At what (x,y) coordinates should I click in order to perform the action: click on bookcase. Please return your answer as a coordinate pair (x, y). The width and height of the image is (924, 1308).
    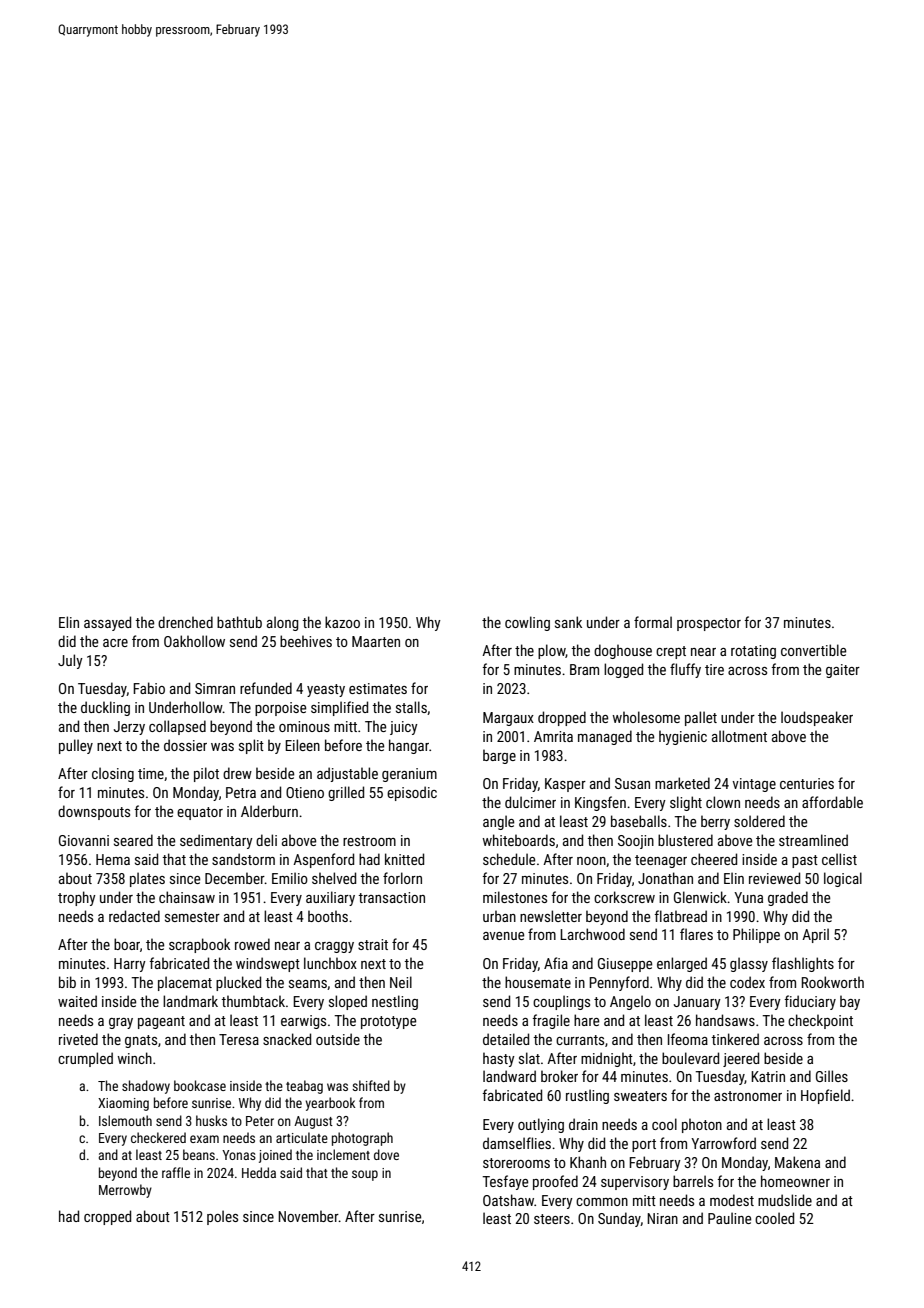
    Looking at the image, I should click on (200, 1085).
